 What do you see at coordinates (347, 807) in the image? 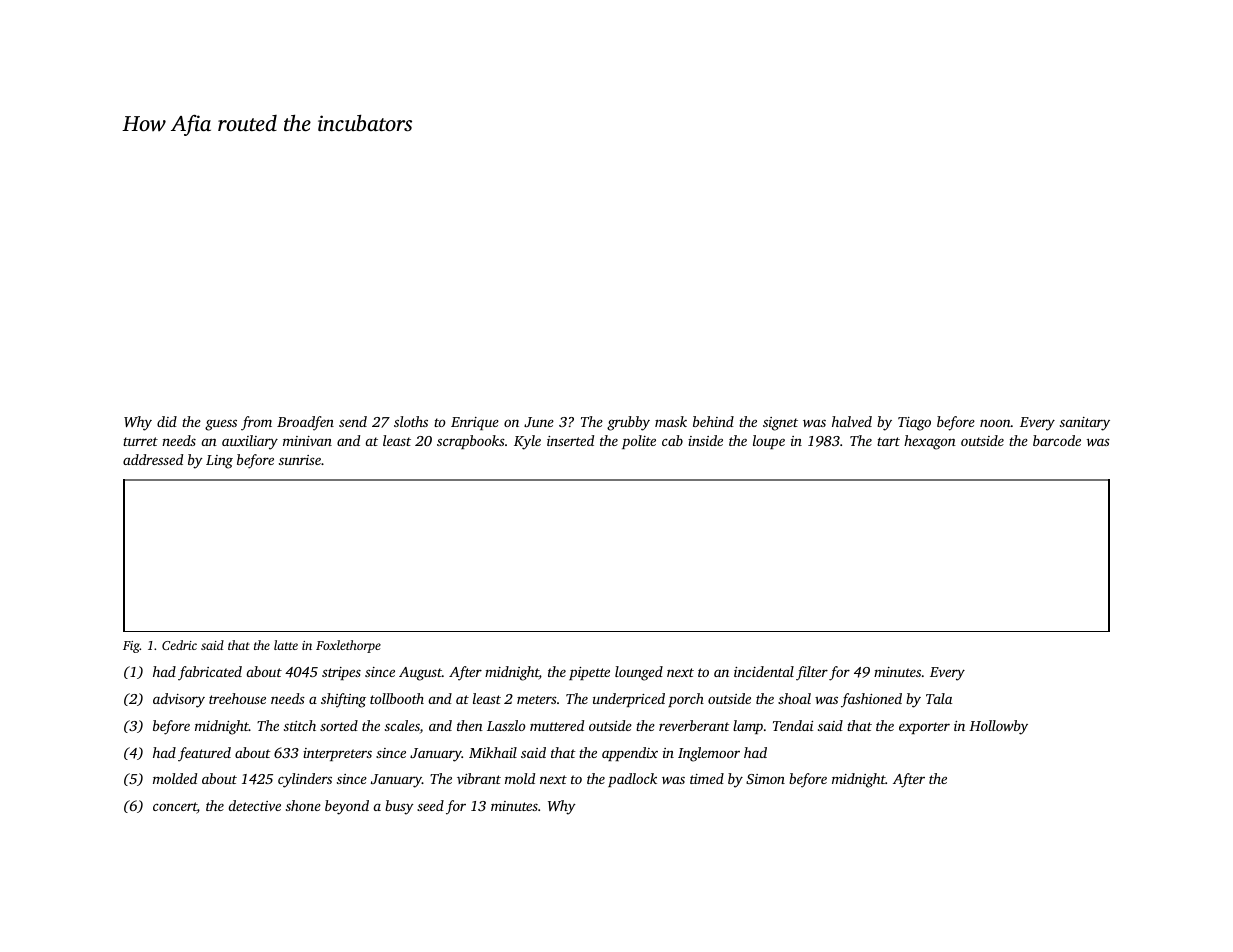
I see `beyond` at bounding box center [347, 807].
